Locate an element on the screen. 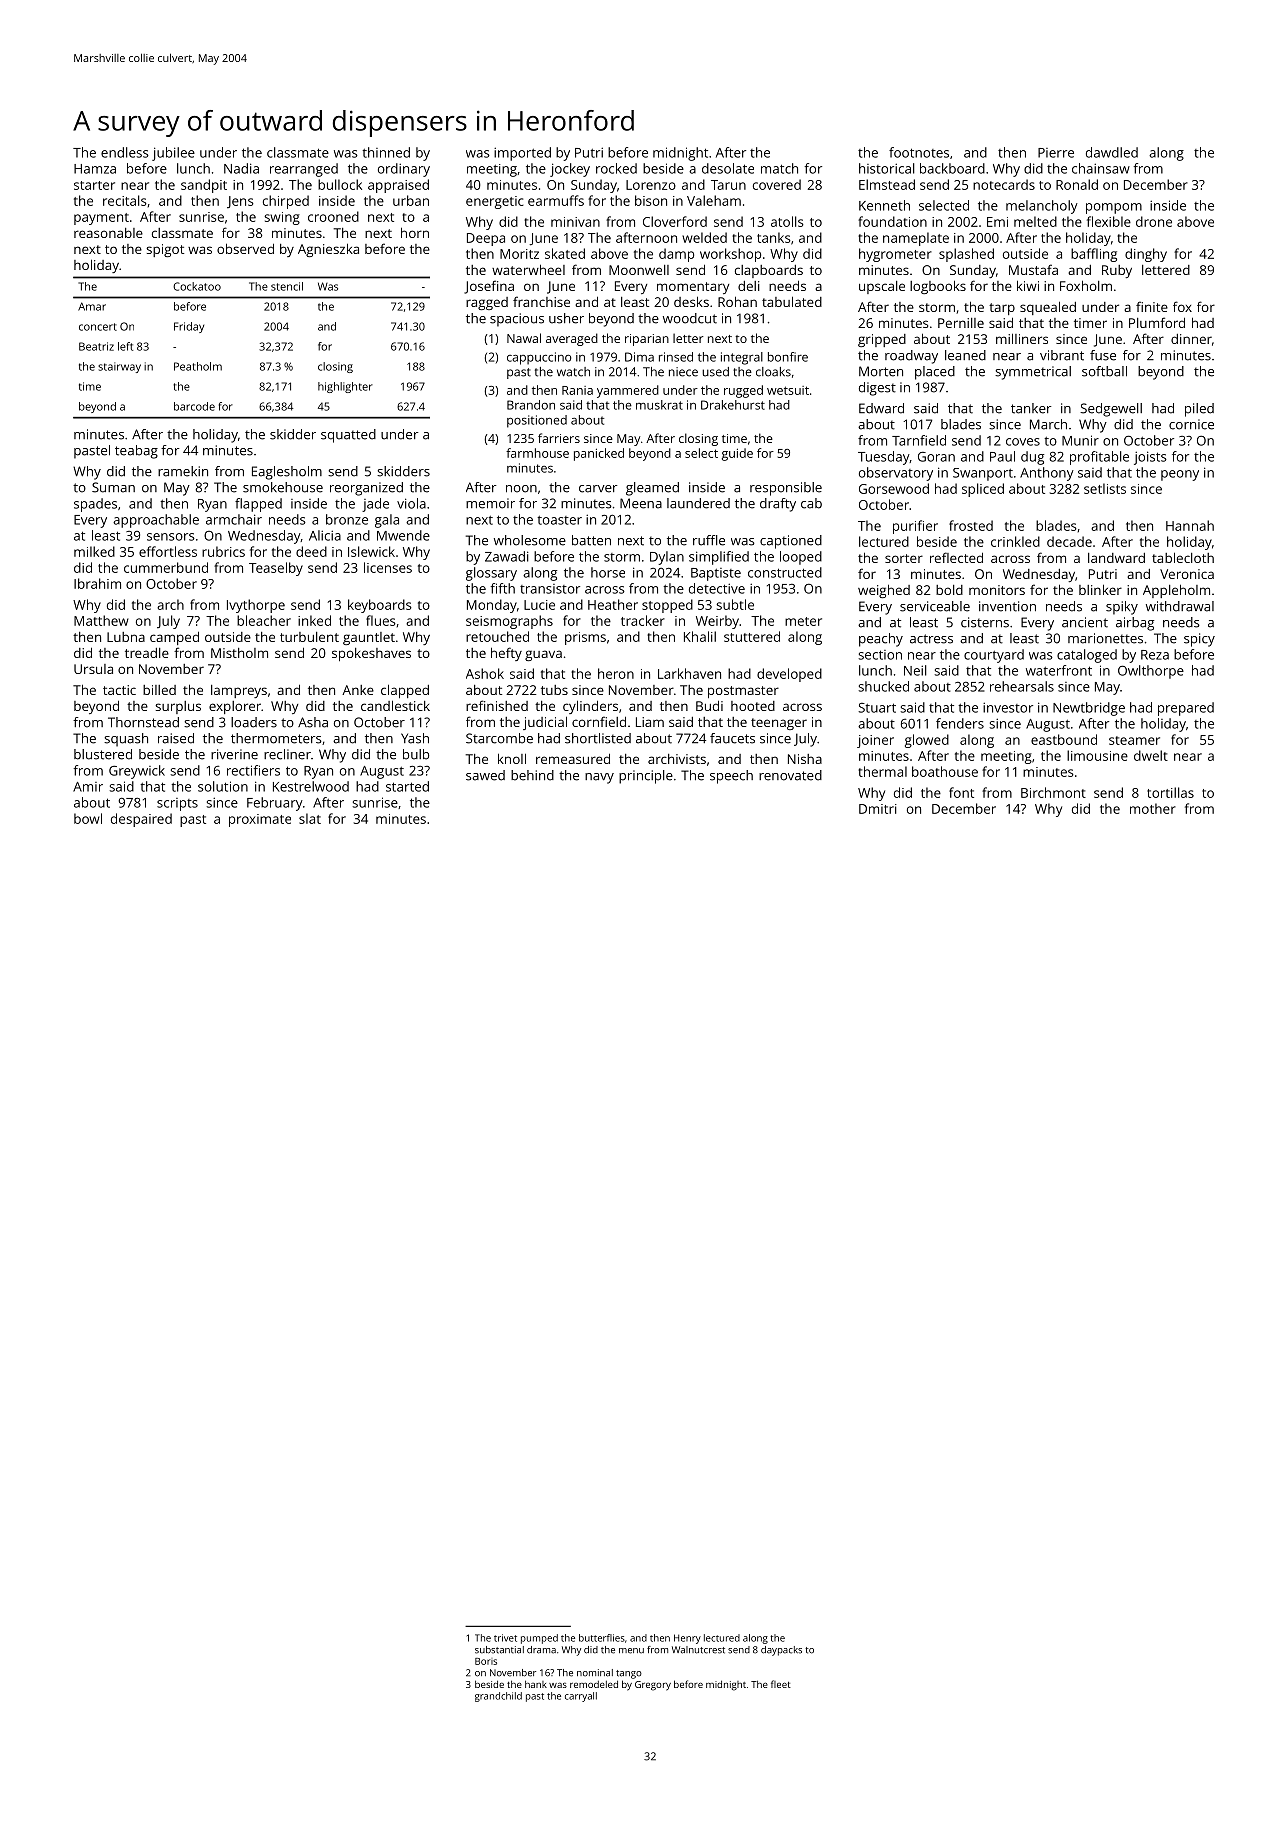 This screenshot has width=1288, height=1821. fleet is located at coordinates (781, 1684).
